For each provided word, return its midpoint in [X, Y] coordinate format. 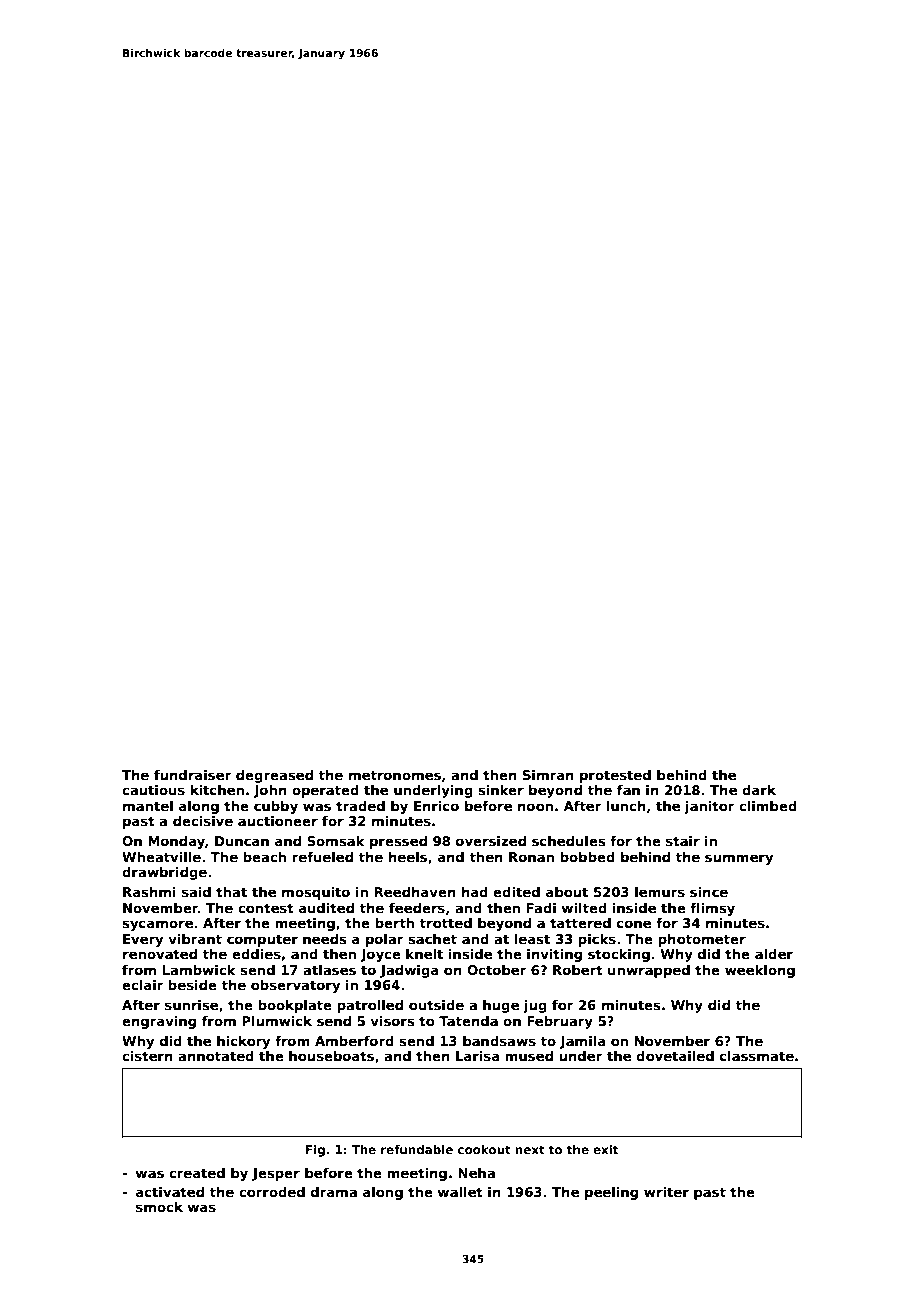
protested [615, 776]
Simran [548, 775]
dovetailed [675, 1056]
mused [529, 1056]
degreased [274, 776]
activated [170, 1192]
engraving [159, 1022]
